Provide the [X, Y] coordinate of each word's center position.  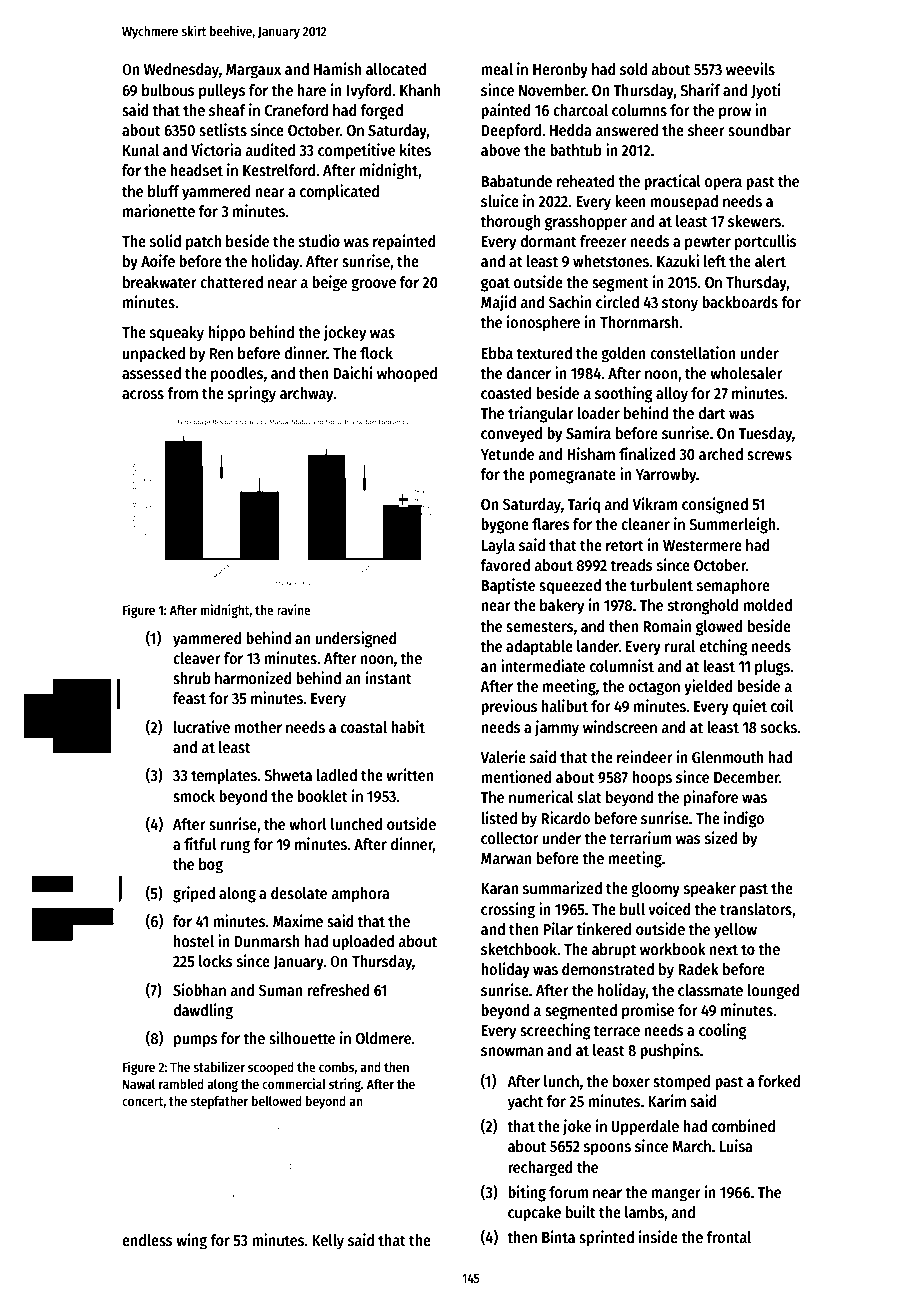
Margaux [253, 71]
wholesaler [746, 373]
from [182, 393]
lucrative [202, 726]
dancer [528, 373]
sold [633, 69]
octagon [654, 688]
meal [497, 69]
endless [147, 1240]
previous [509, 707]
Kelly [328, 1242]
